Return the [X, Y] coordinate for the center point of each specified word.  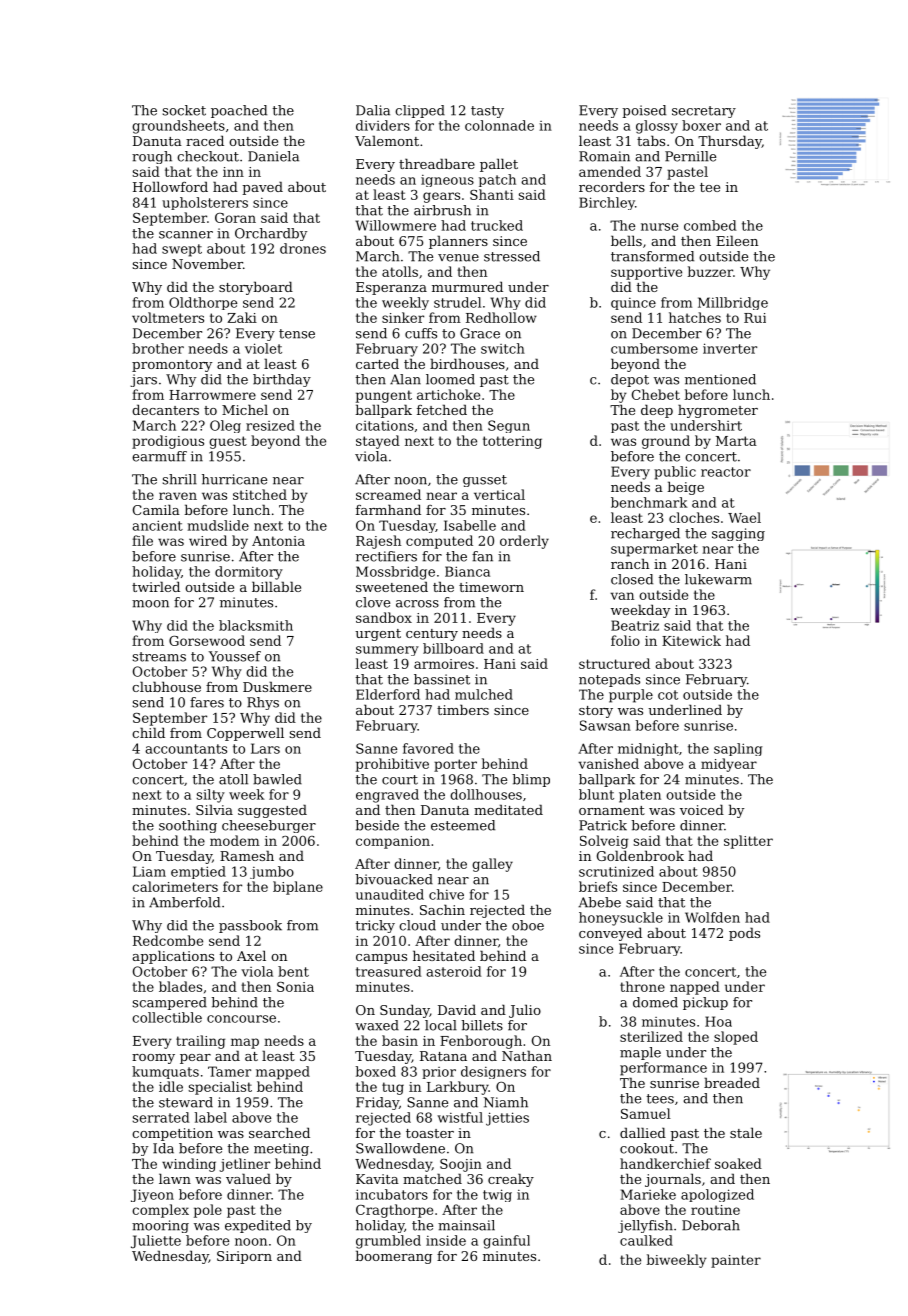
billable [276, 586]
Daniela [273, 156]
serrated [160, 1117]
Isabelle [470, 525]
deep [657, 411]
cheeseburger [269, 826]
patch [497, 180]
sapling [738, 749]
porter [455, 765]
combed [710, 225]
